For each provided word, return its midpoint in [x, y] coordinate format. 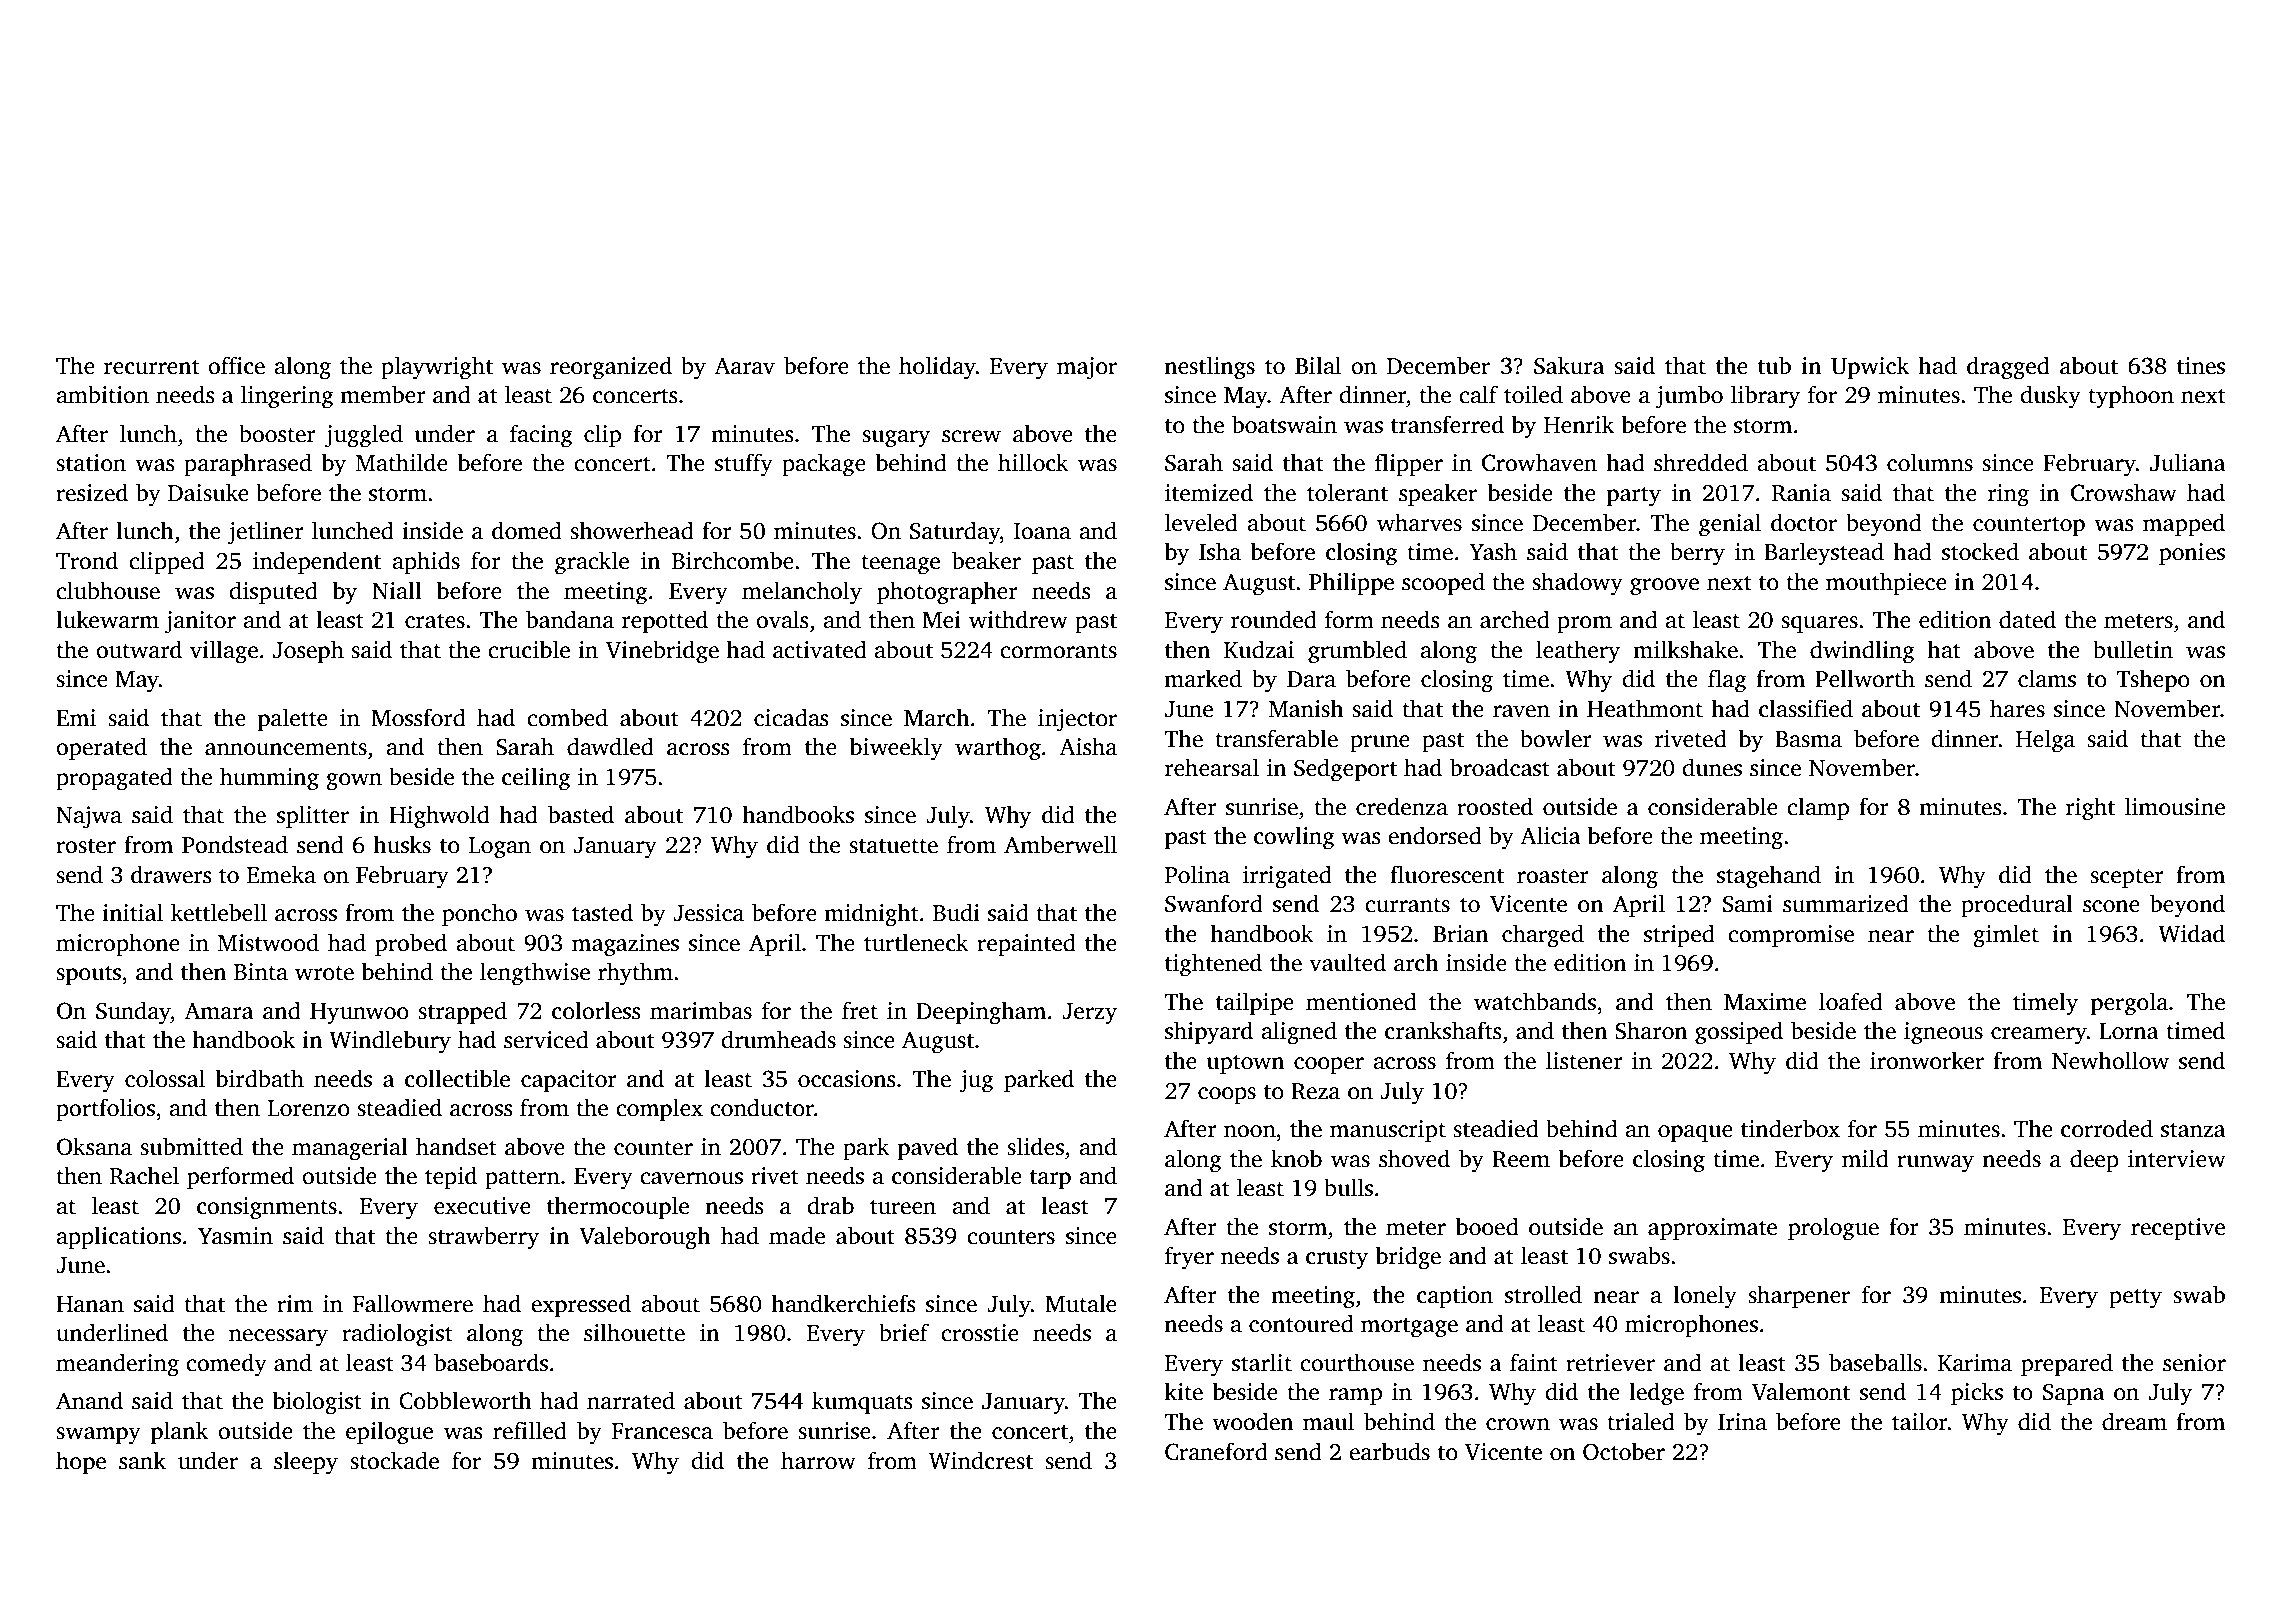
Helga [2045, 741]
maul [1328, 1421]
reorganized [611, 368]
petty [2135, 1298]
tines [2201, 366]
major [1087, 368]
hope [81, 1462]
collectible [457, 1078]
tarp [1050, 1179]
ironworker [1927, 1060]
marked [1203, 678]
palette [293, 719]
